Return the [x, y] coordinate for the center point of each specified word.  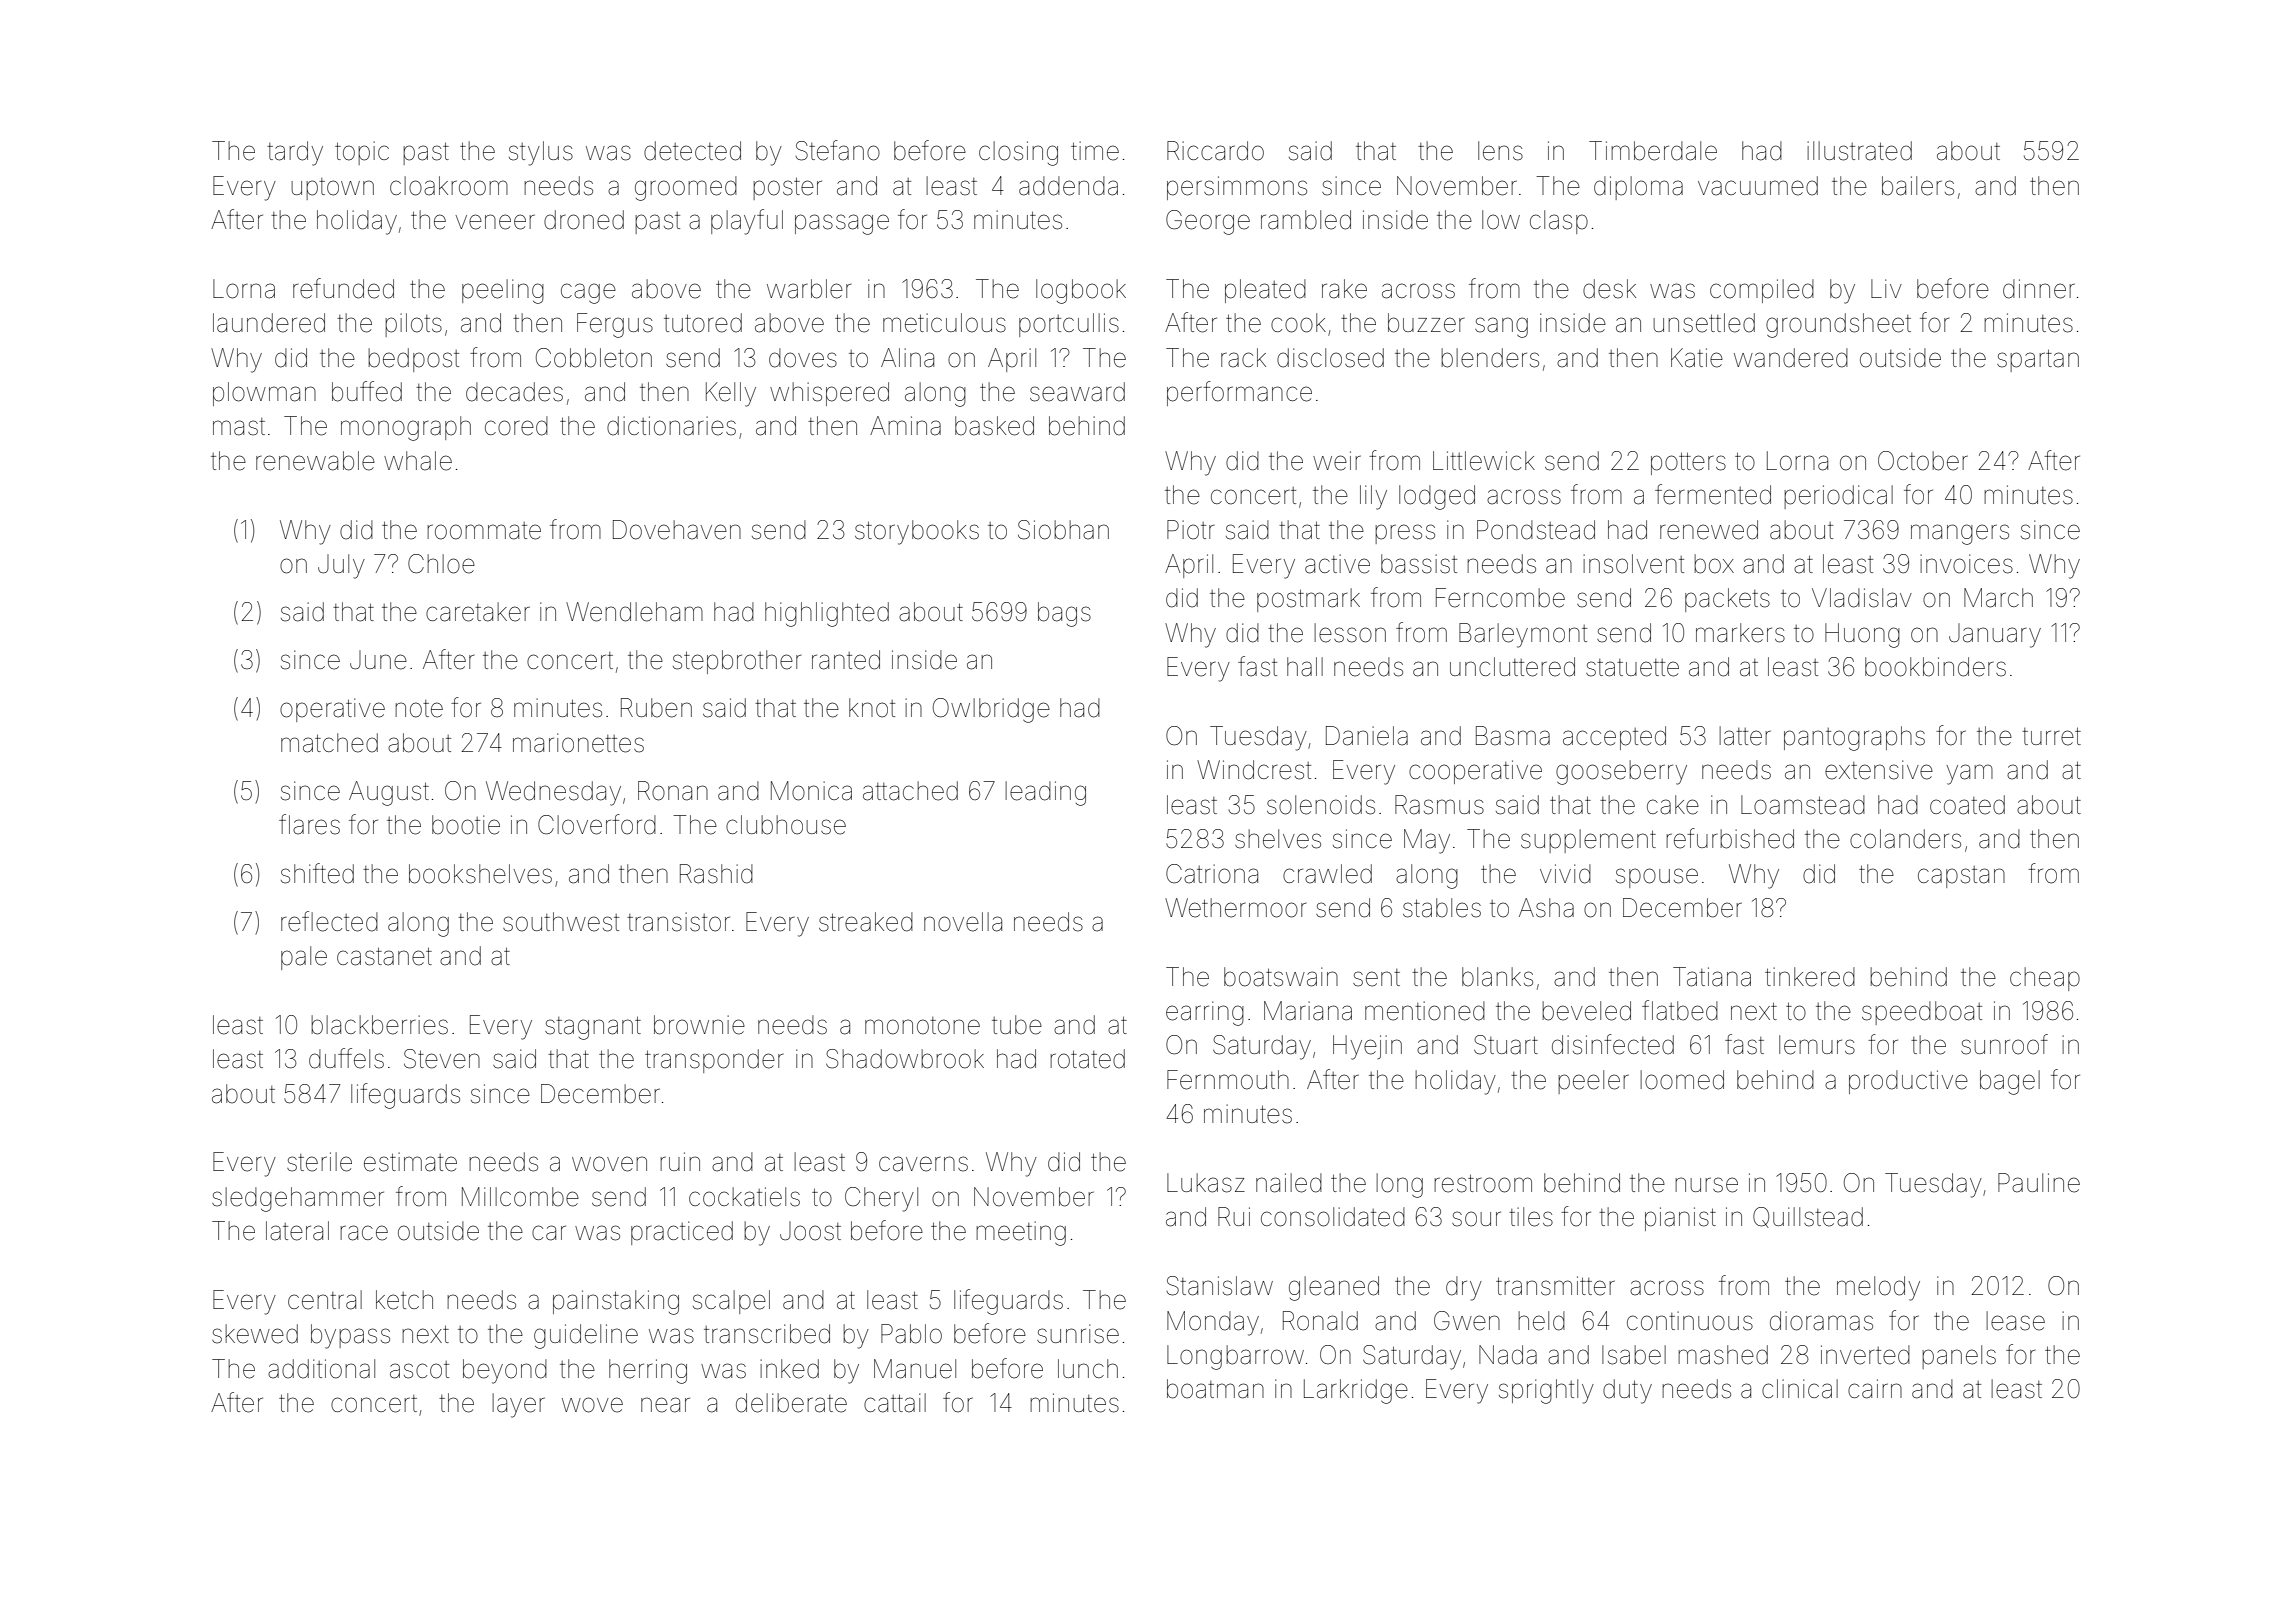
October [1923, 461]
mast [239, 427]
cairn [1875, 1389]
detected [692, 151]
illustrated [1859, 151]
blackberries [379, 1025]
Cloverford [597, 824]
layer [518, 1405]
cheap [2045, 979]
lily [1373, 497]
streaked [866, 922]
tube [1017, 1025]
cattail [895, 1403]
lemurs [1817, 1045]
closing [1018, 153]
